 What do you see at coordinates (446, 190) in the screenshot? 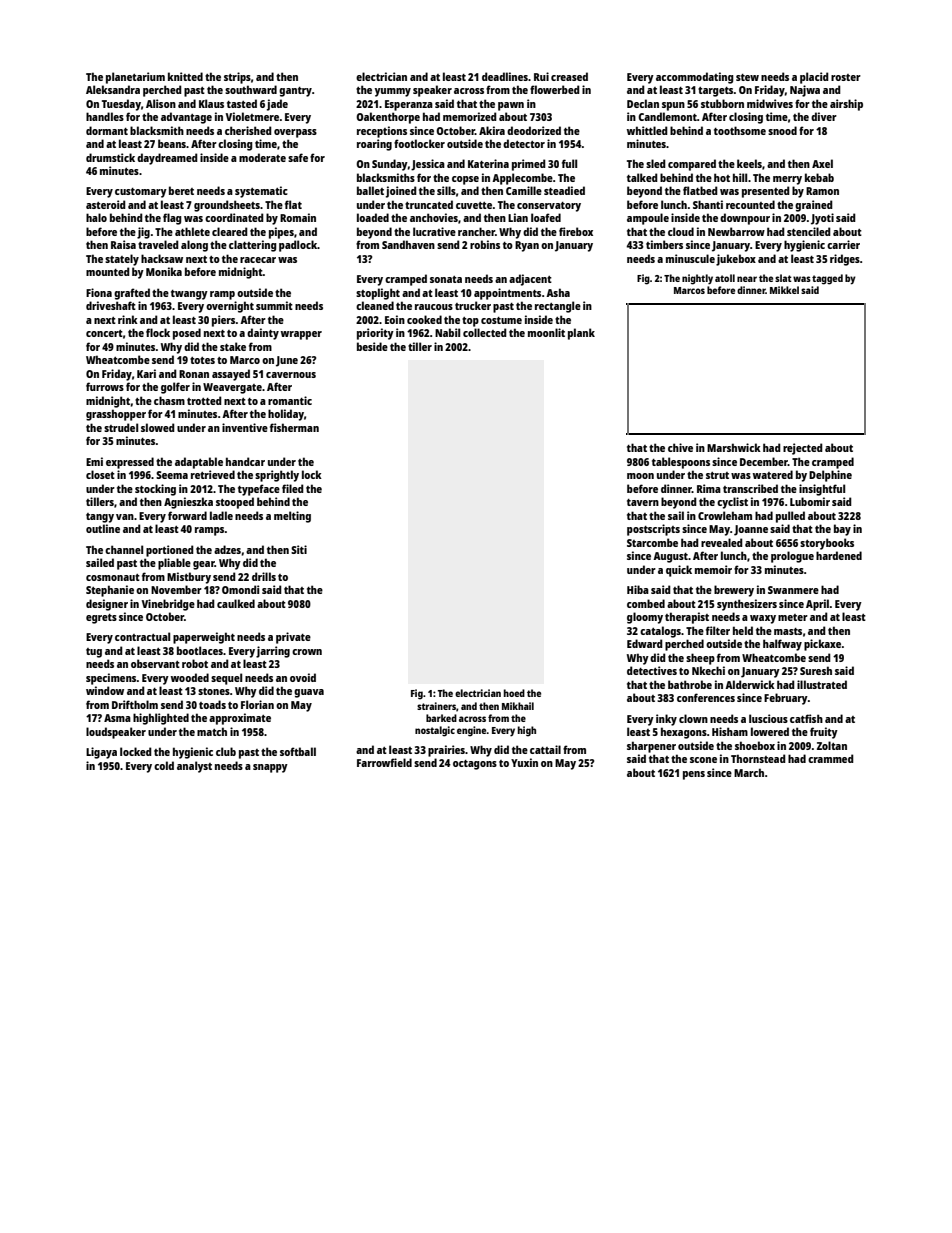
I see `sills` at bounding box center [446, 190].
